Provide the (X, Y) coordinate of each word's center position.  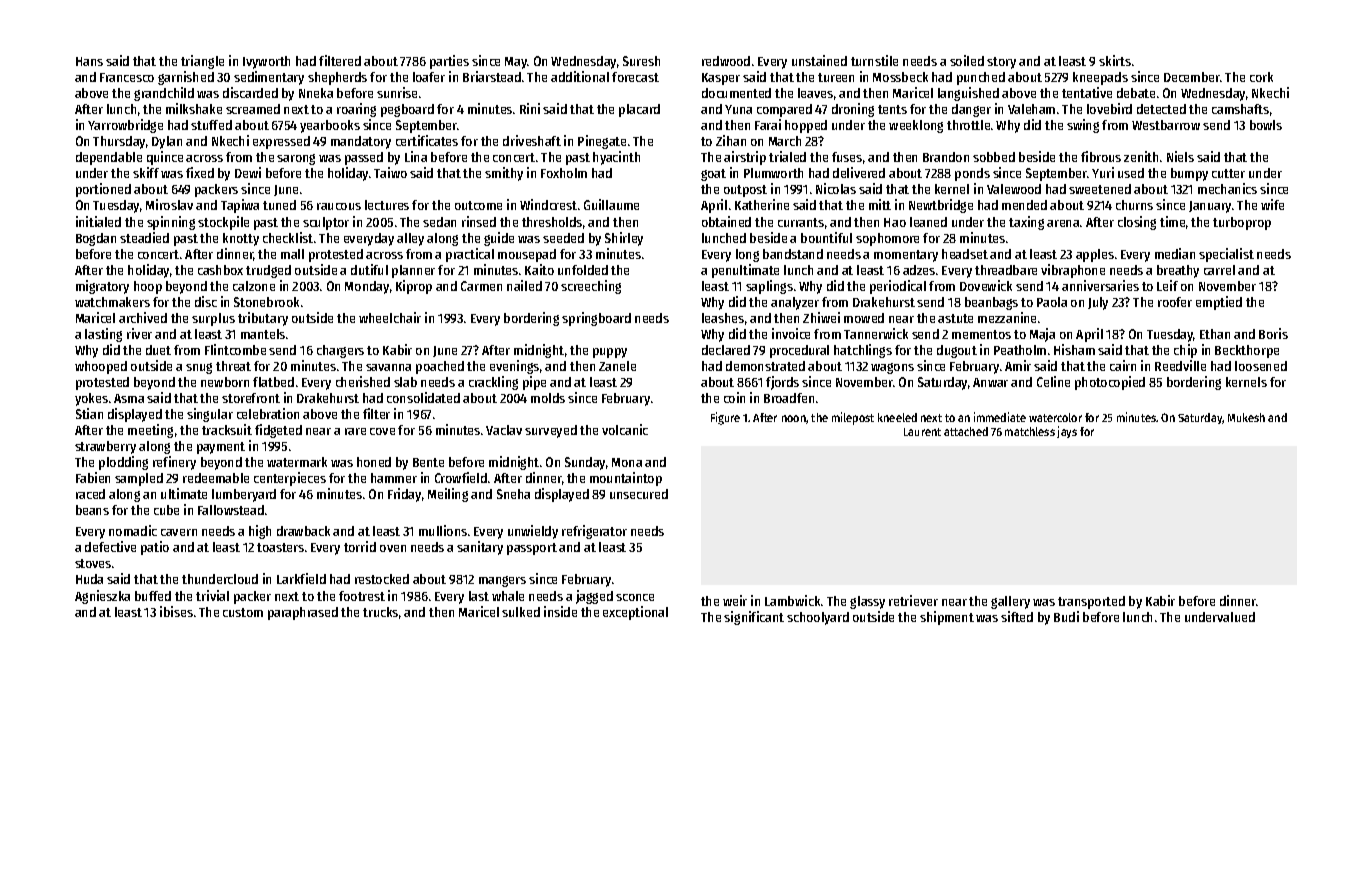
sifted (1017, 616)
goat (713, 175)
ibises (176, 611)
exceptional (635, 613)
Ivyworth (266, 62)
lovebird (1109, 108)
